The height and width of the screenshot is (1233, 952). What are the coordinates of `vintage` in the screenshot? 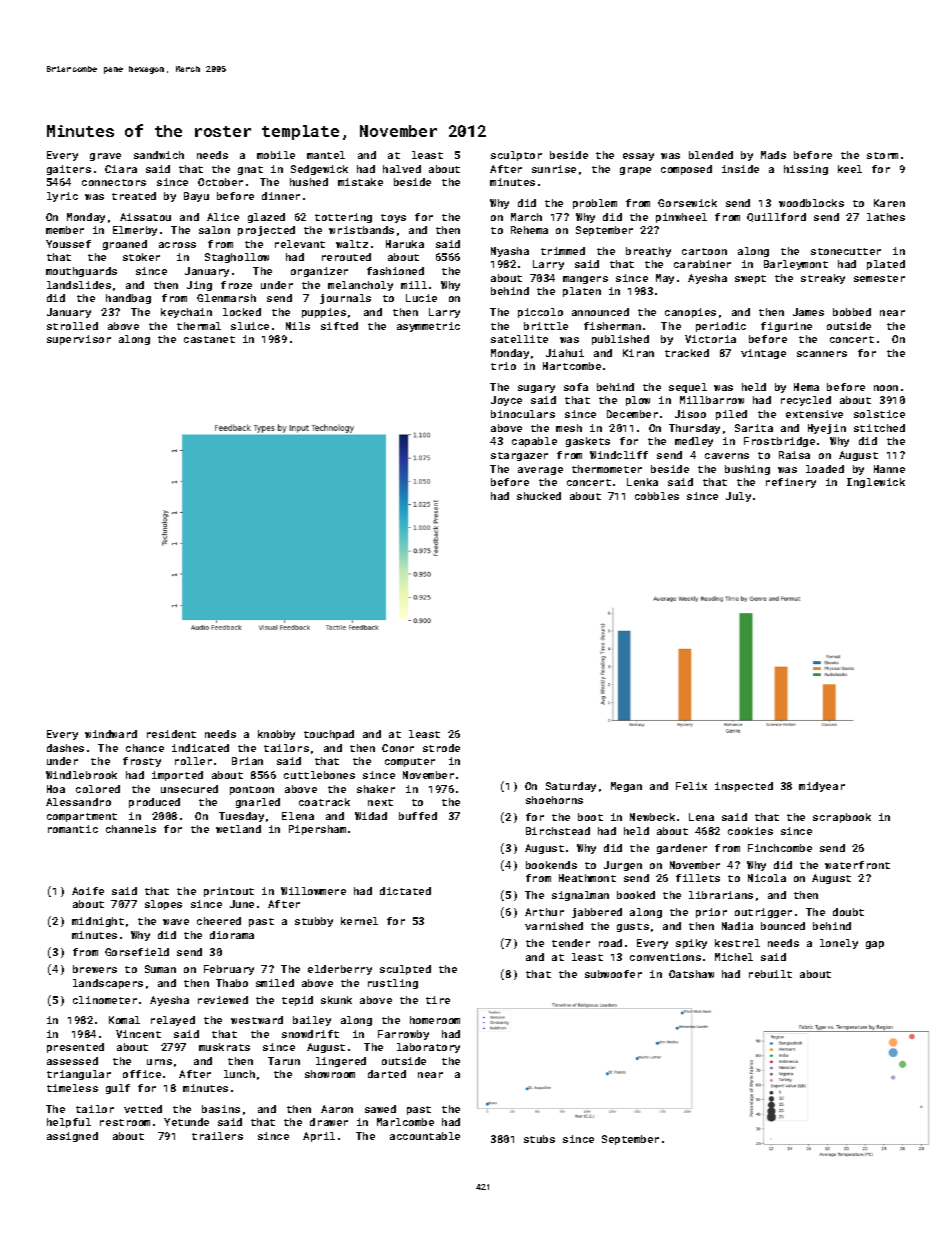 It's located at (763, 354).
